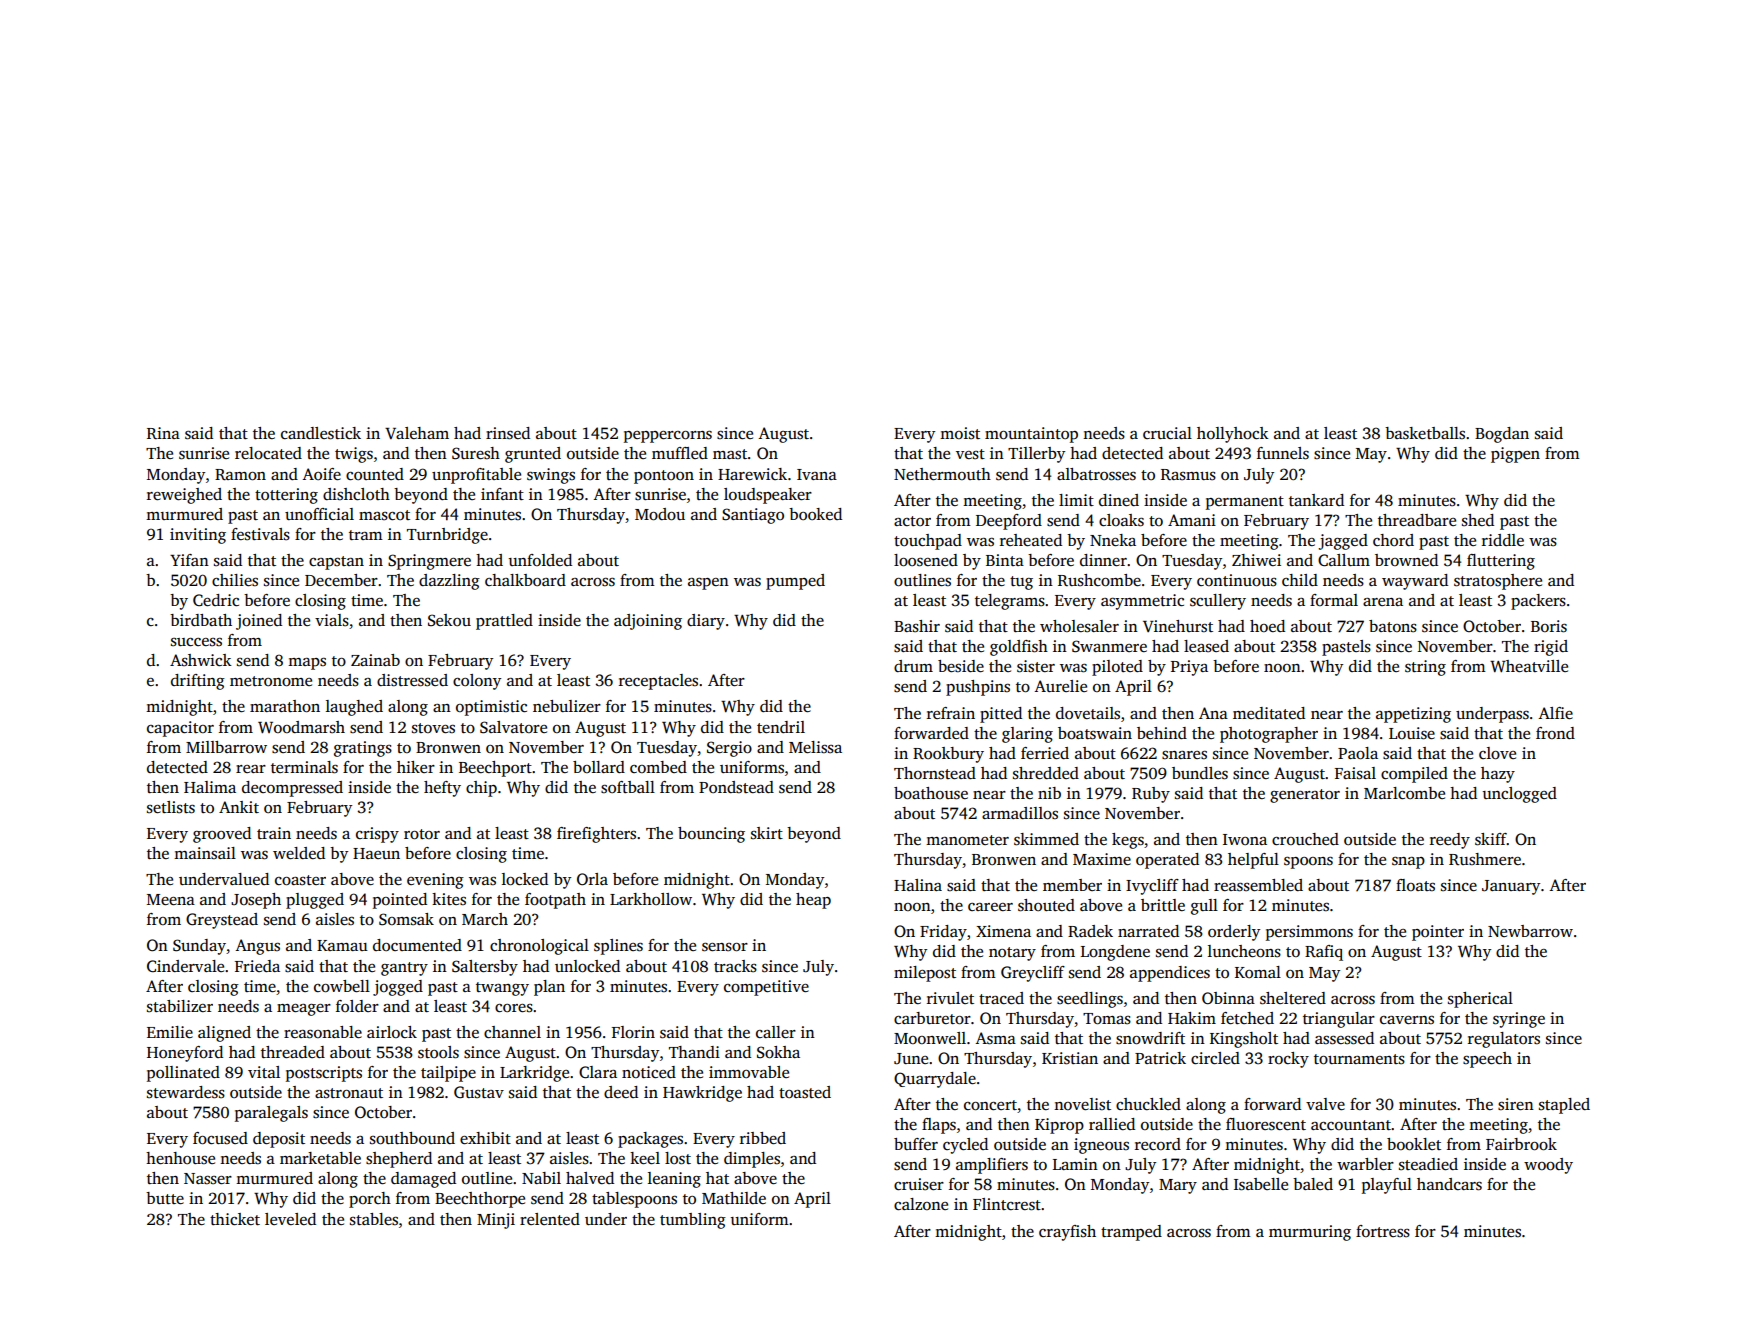 The height and width of the image is (1343, 1738). Describe the element at coordinates (1253, 861) in the image. I see `helpful` at that location.
